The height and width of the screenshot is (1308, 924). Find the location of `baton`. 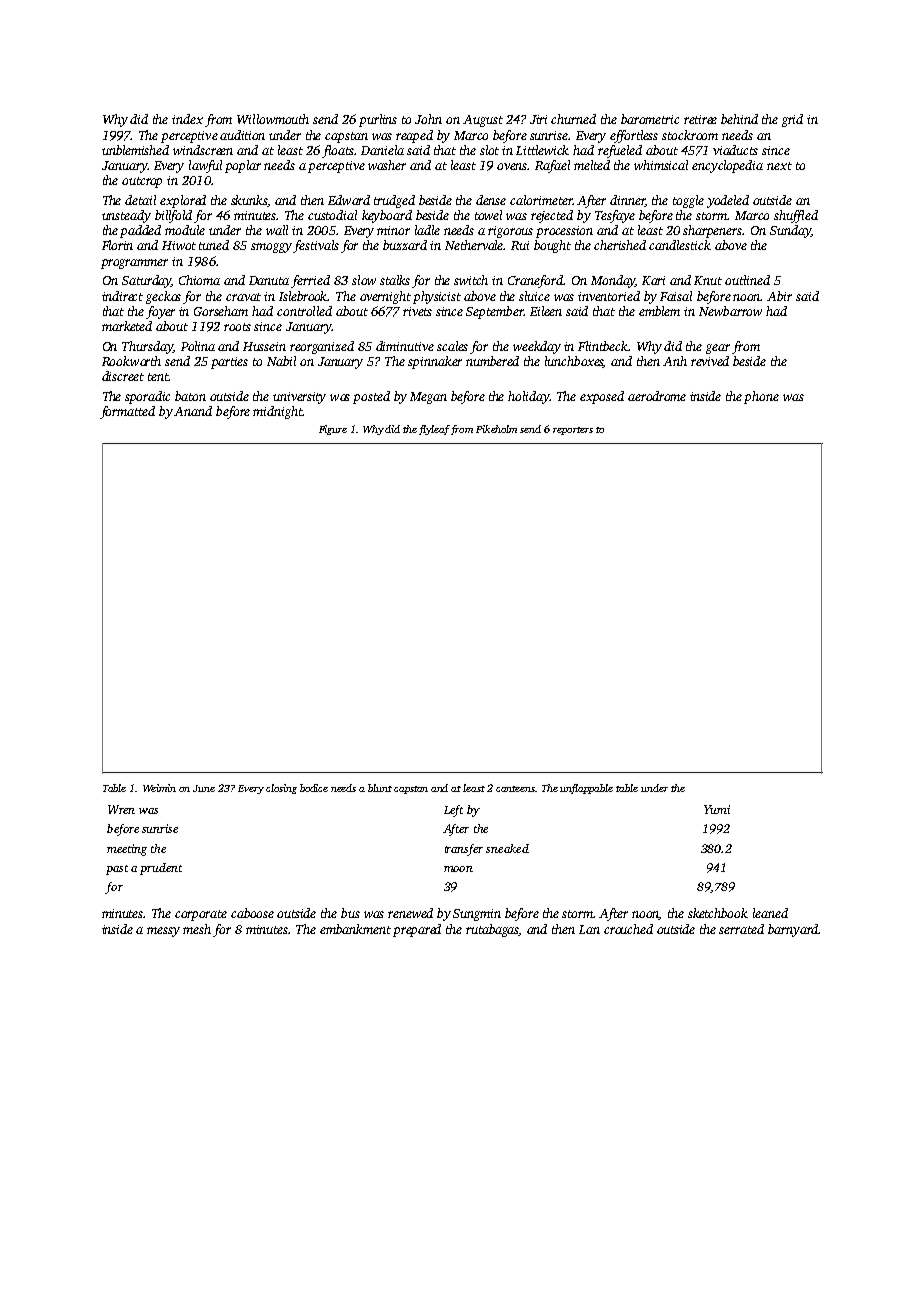

baton is located at coordinates (190, 396).
